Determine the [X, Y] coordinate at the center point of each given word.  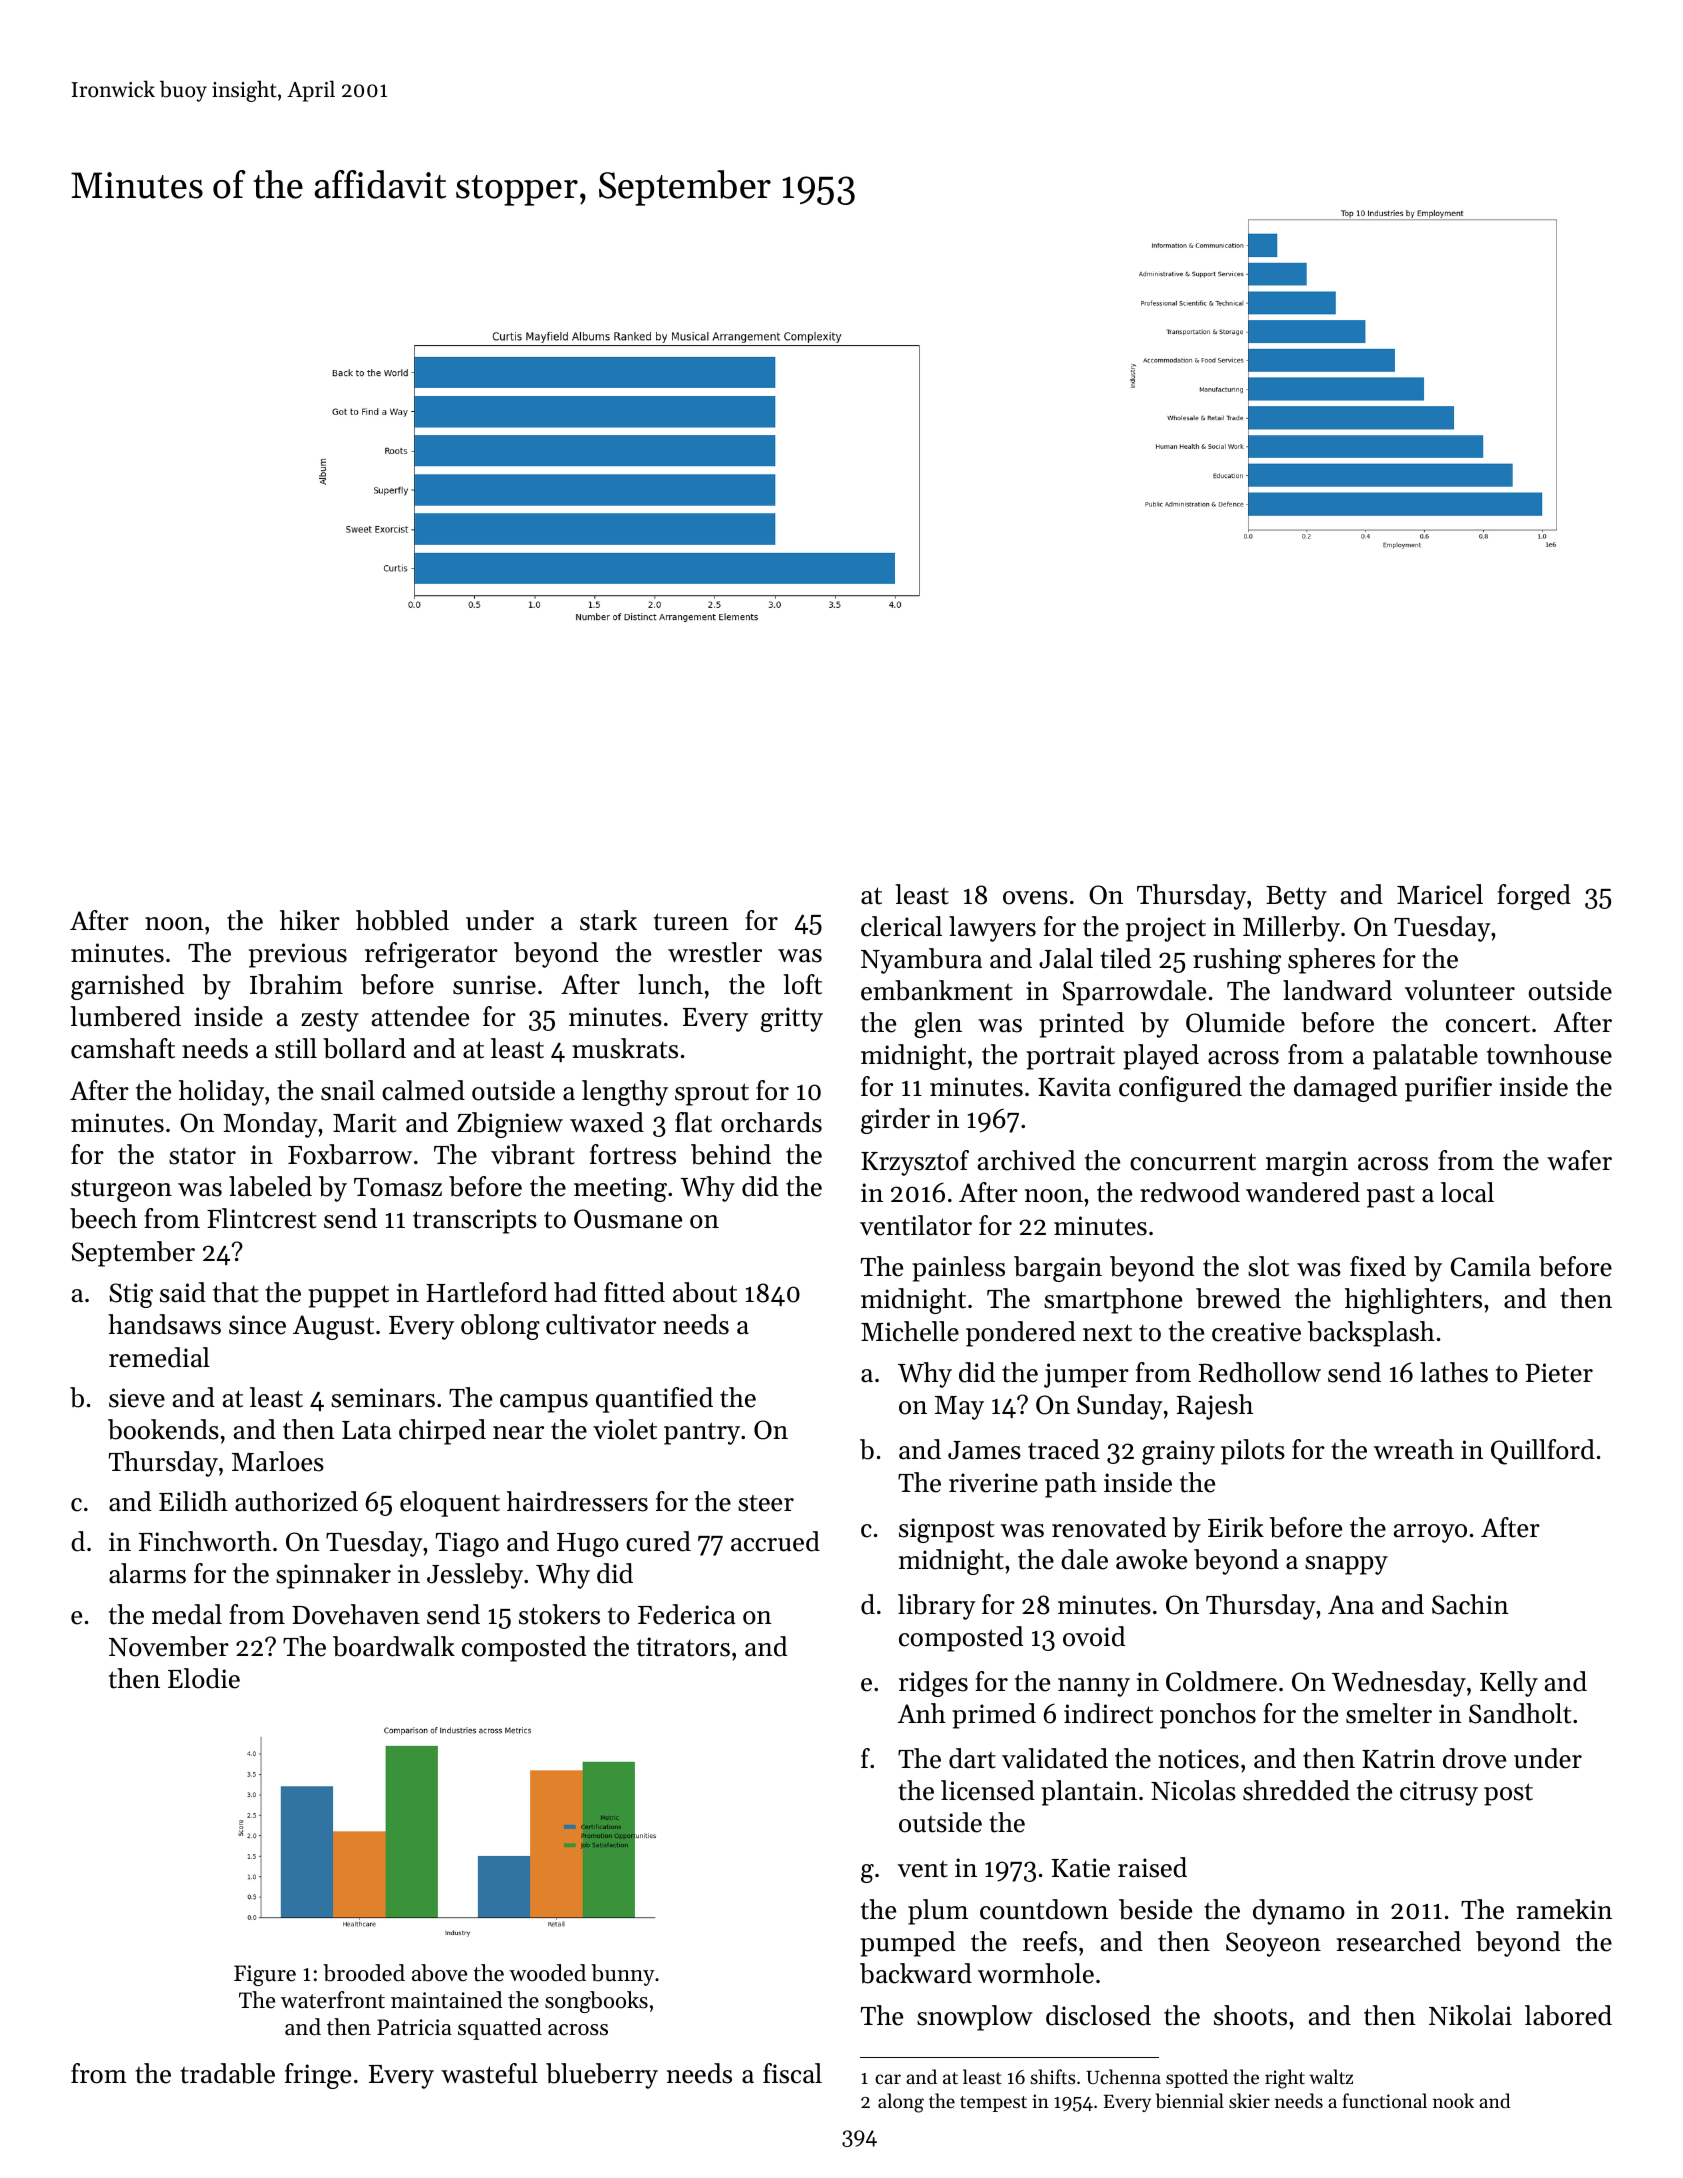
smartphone [1113, 1301]
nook [1453, 2100]
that [235, 1292]
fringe [318, 2076]
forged [1534, 897]
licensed [988, 1790]
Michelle [910, 1331]
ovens [1035, 898]
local [1467, 1192]
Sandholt [1520, 1713]
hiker [310, 920]
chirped [442, 1432]
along [901, 2103]
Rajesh [1215, 1407]
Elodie [204, 1678]
